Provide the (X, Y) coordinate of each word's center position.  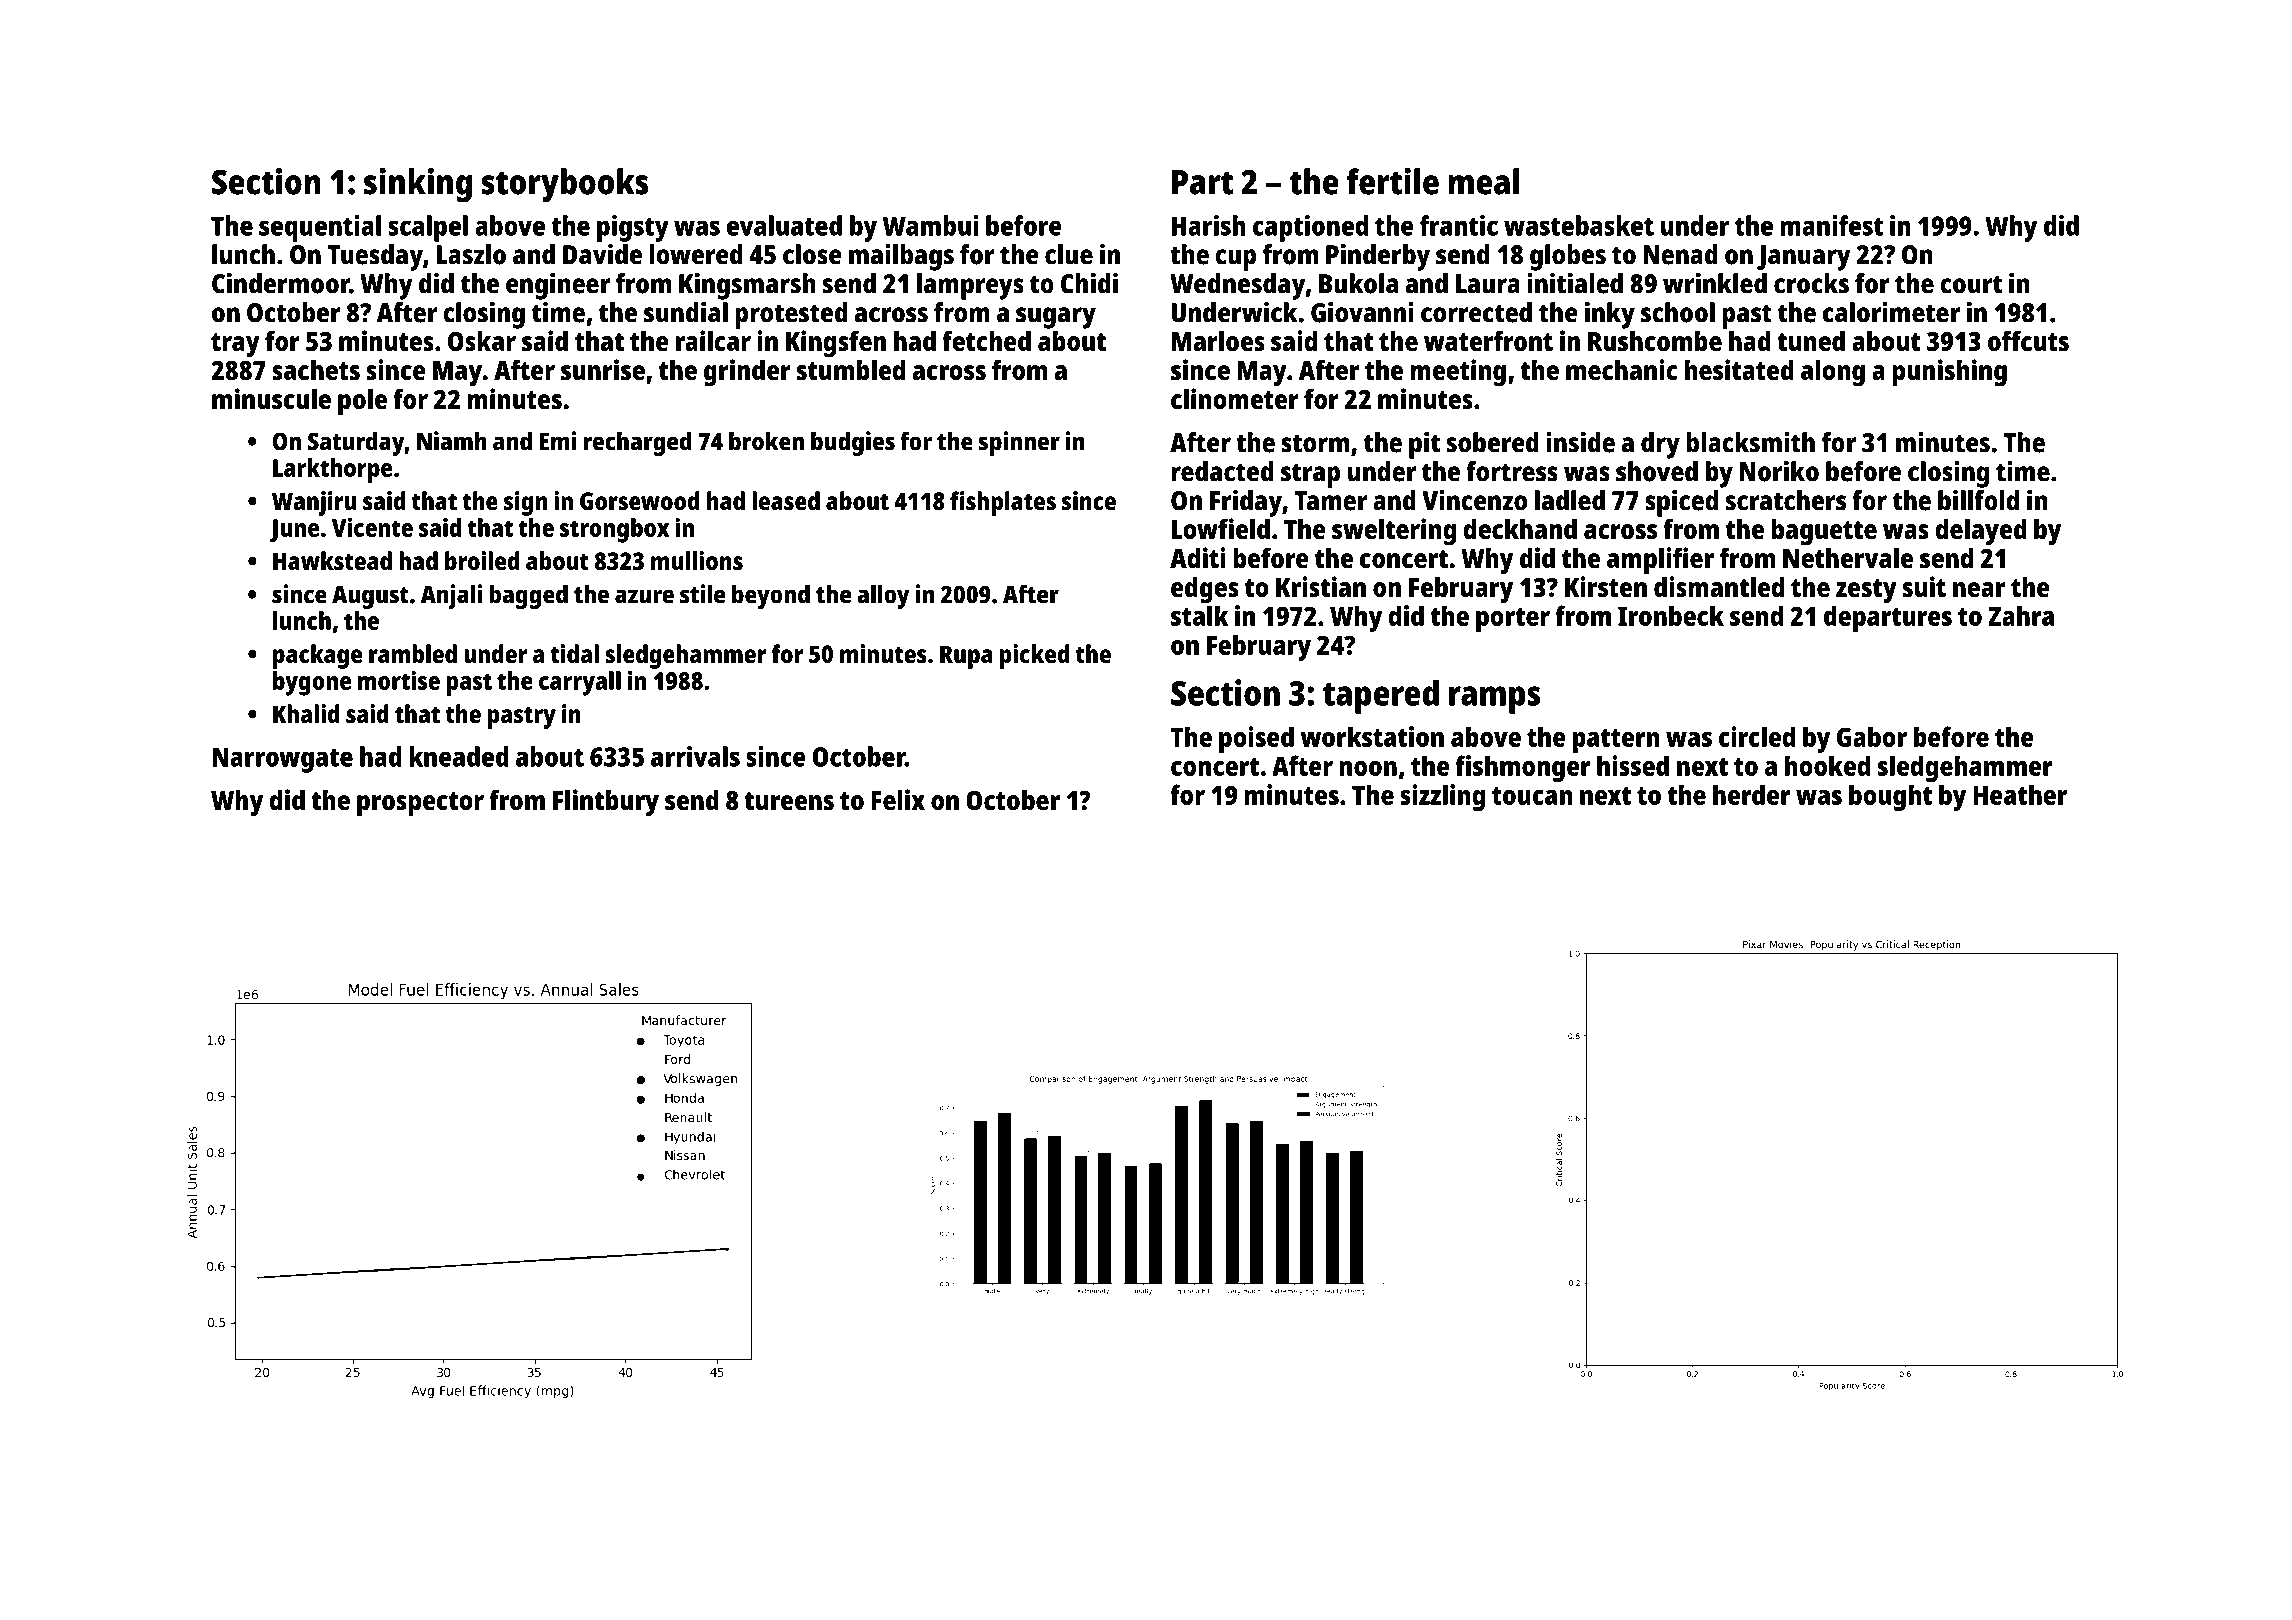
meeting (1458, 373)
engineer (558, 286)
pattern (1616, 741)
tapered (1381, 696)
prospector (420, 804)
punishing (1949, 373)
